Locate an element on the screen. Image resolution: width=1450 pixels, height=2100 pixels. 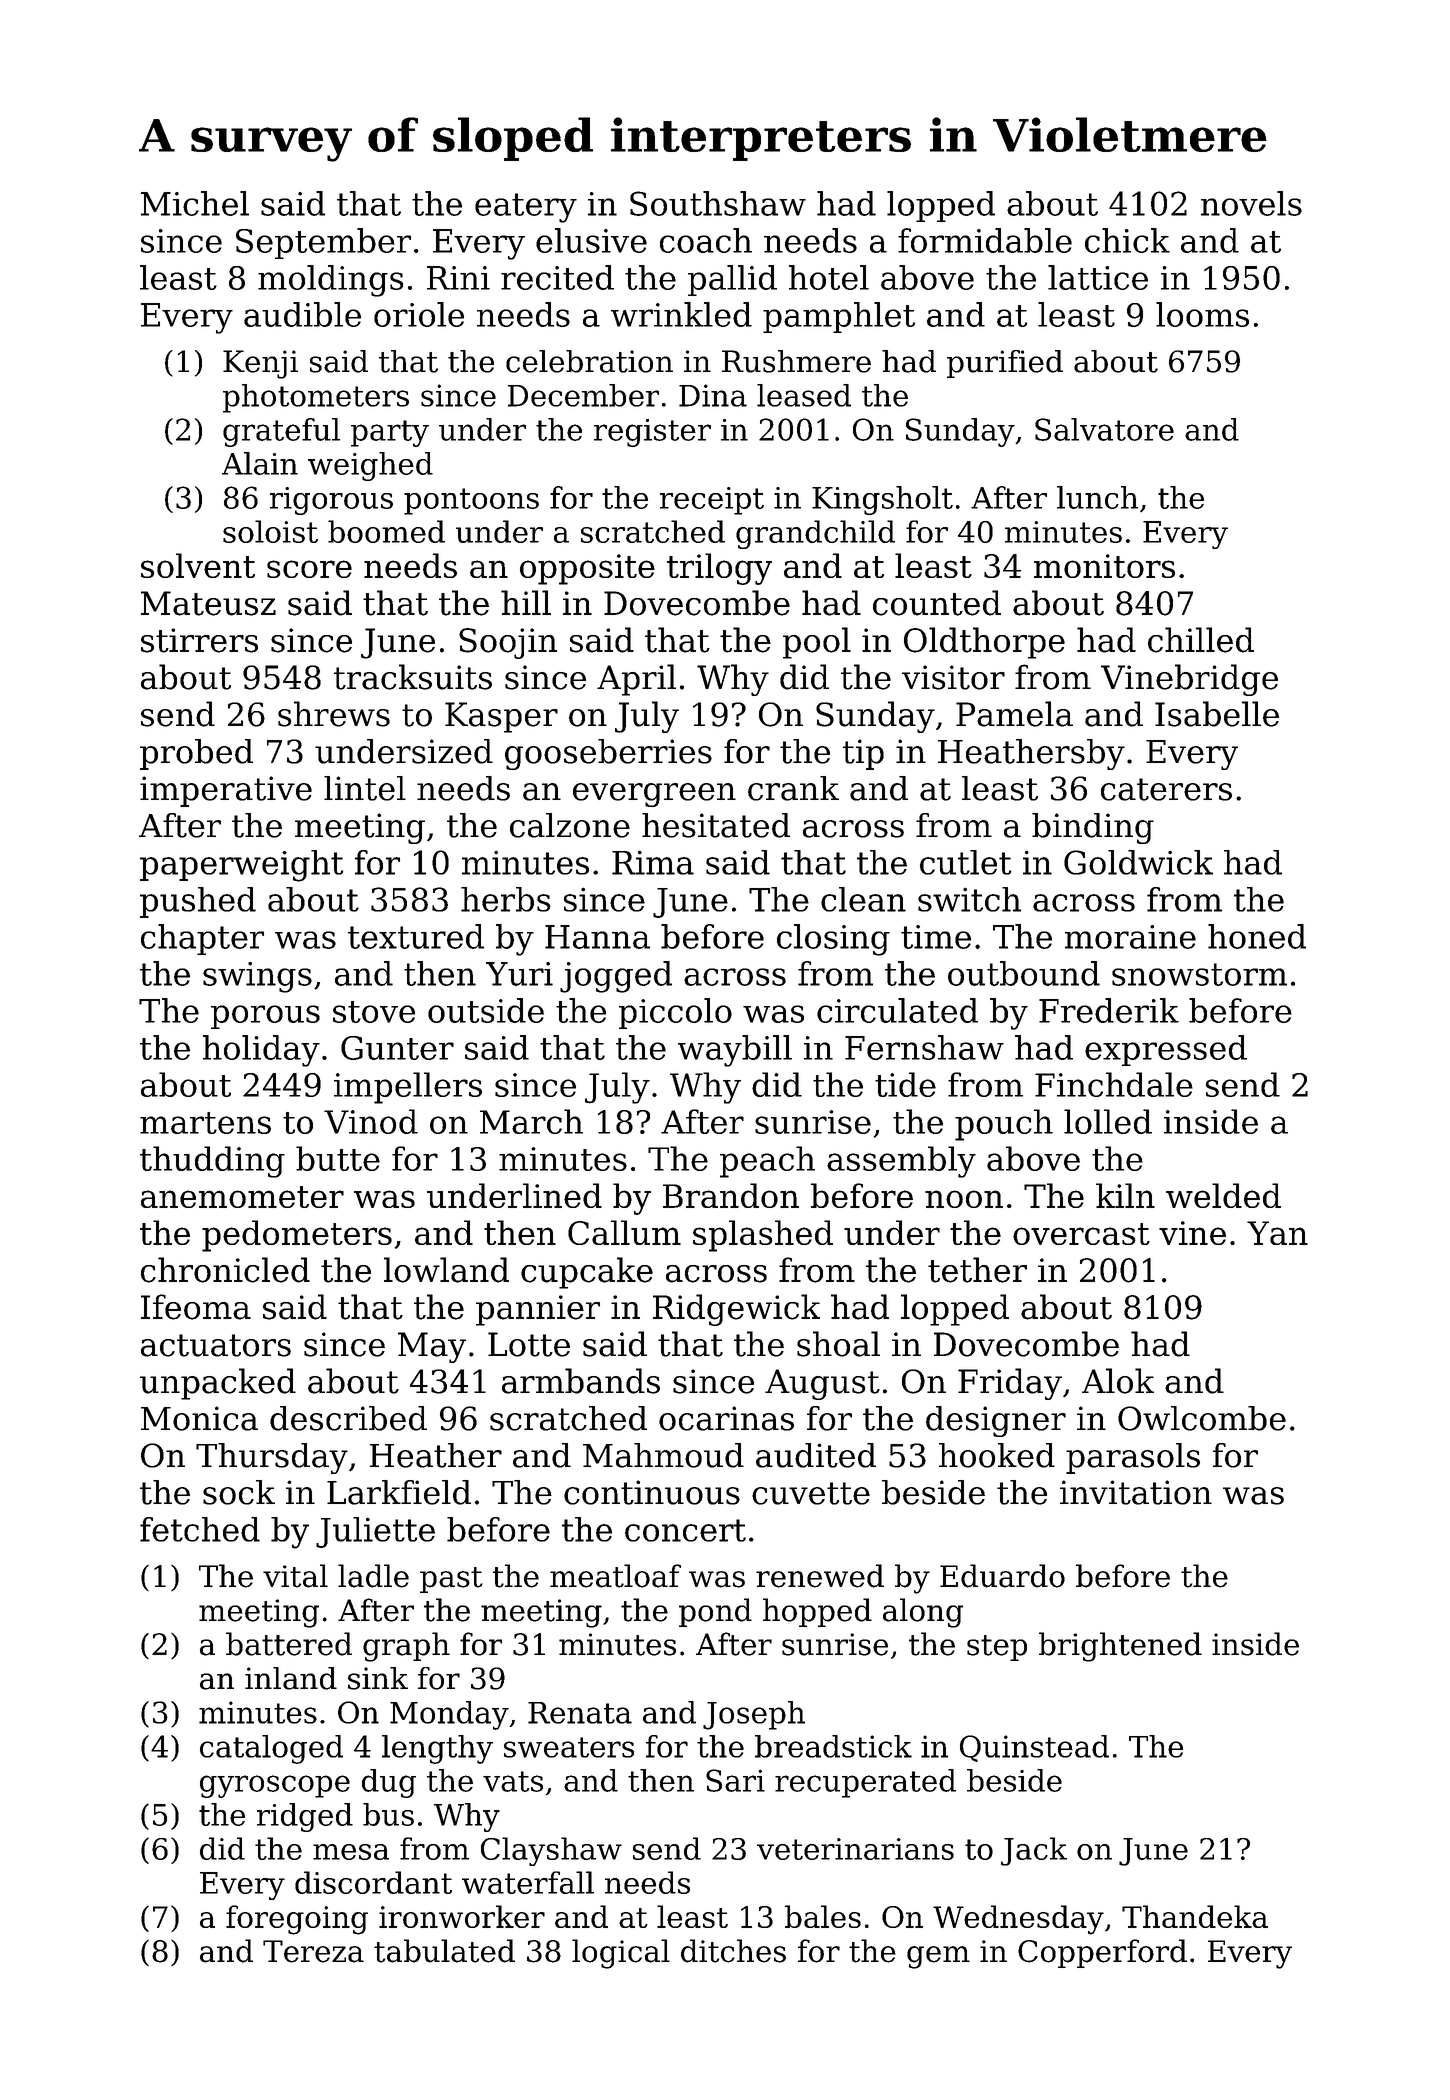
tip is located at coordinates (863, 754).
